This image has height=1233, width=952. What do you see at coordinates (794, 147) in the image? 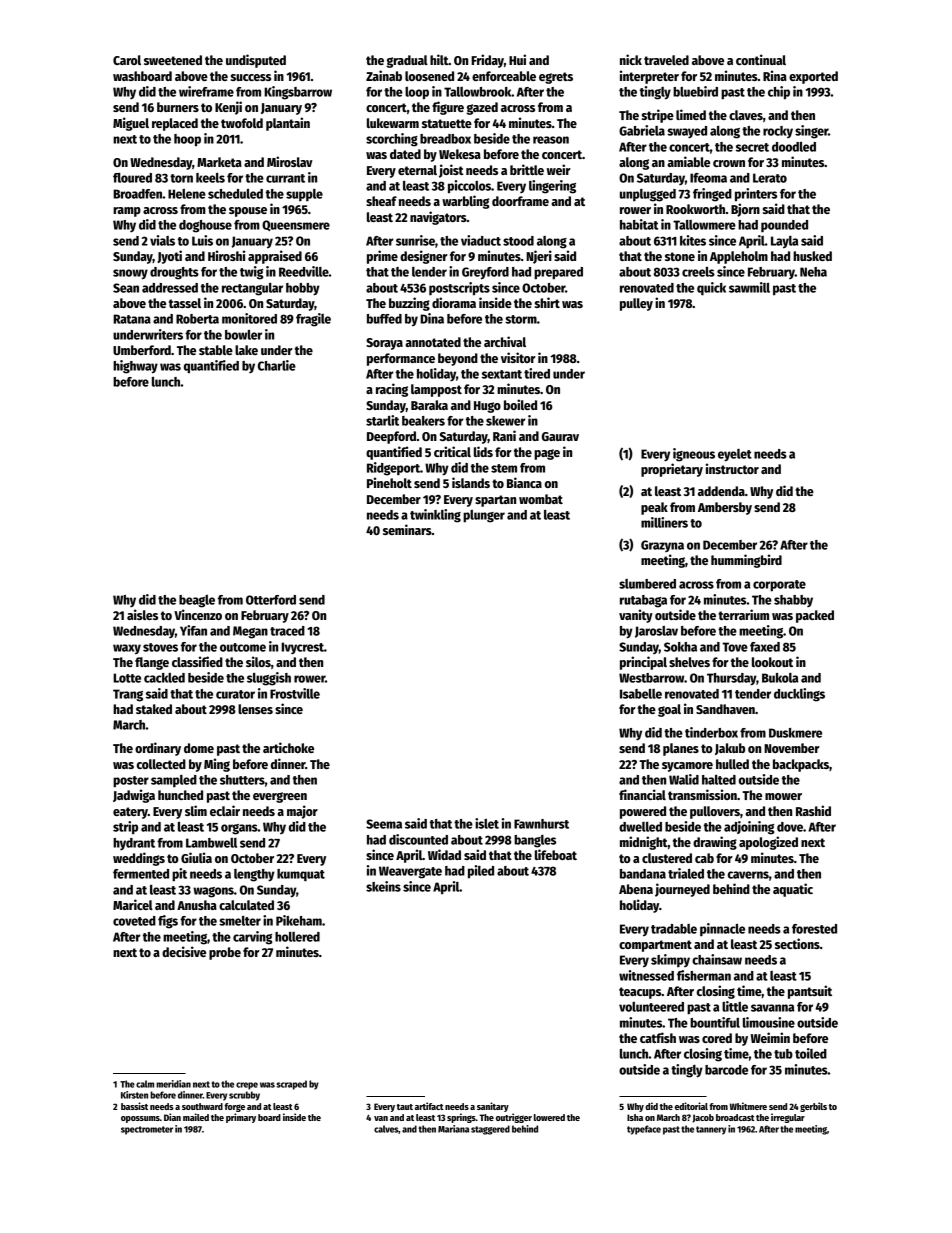
I see `doodled` at bounding box center [794, 147].
